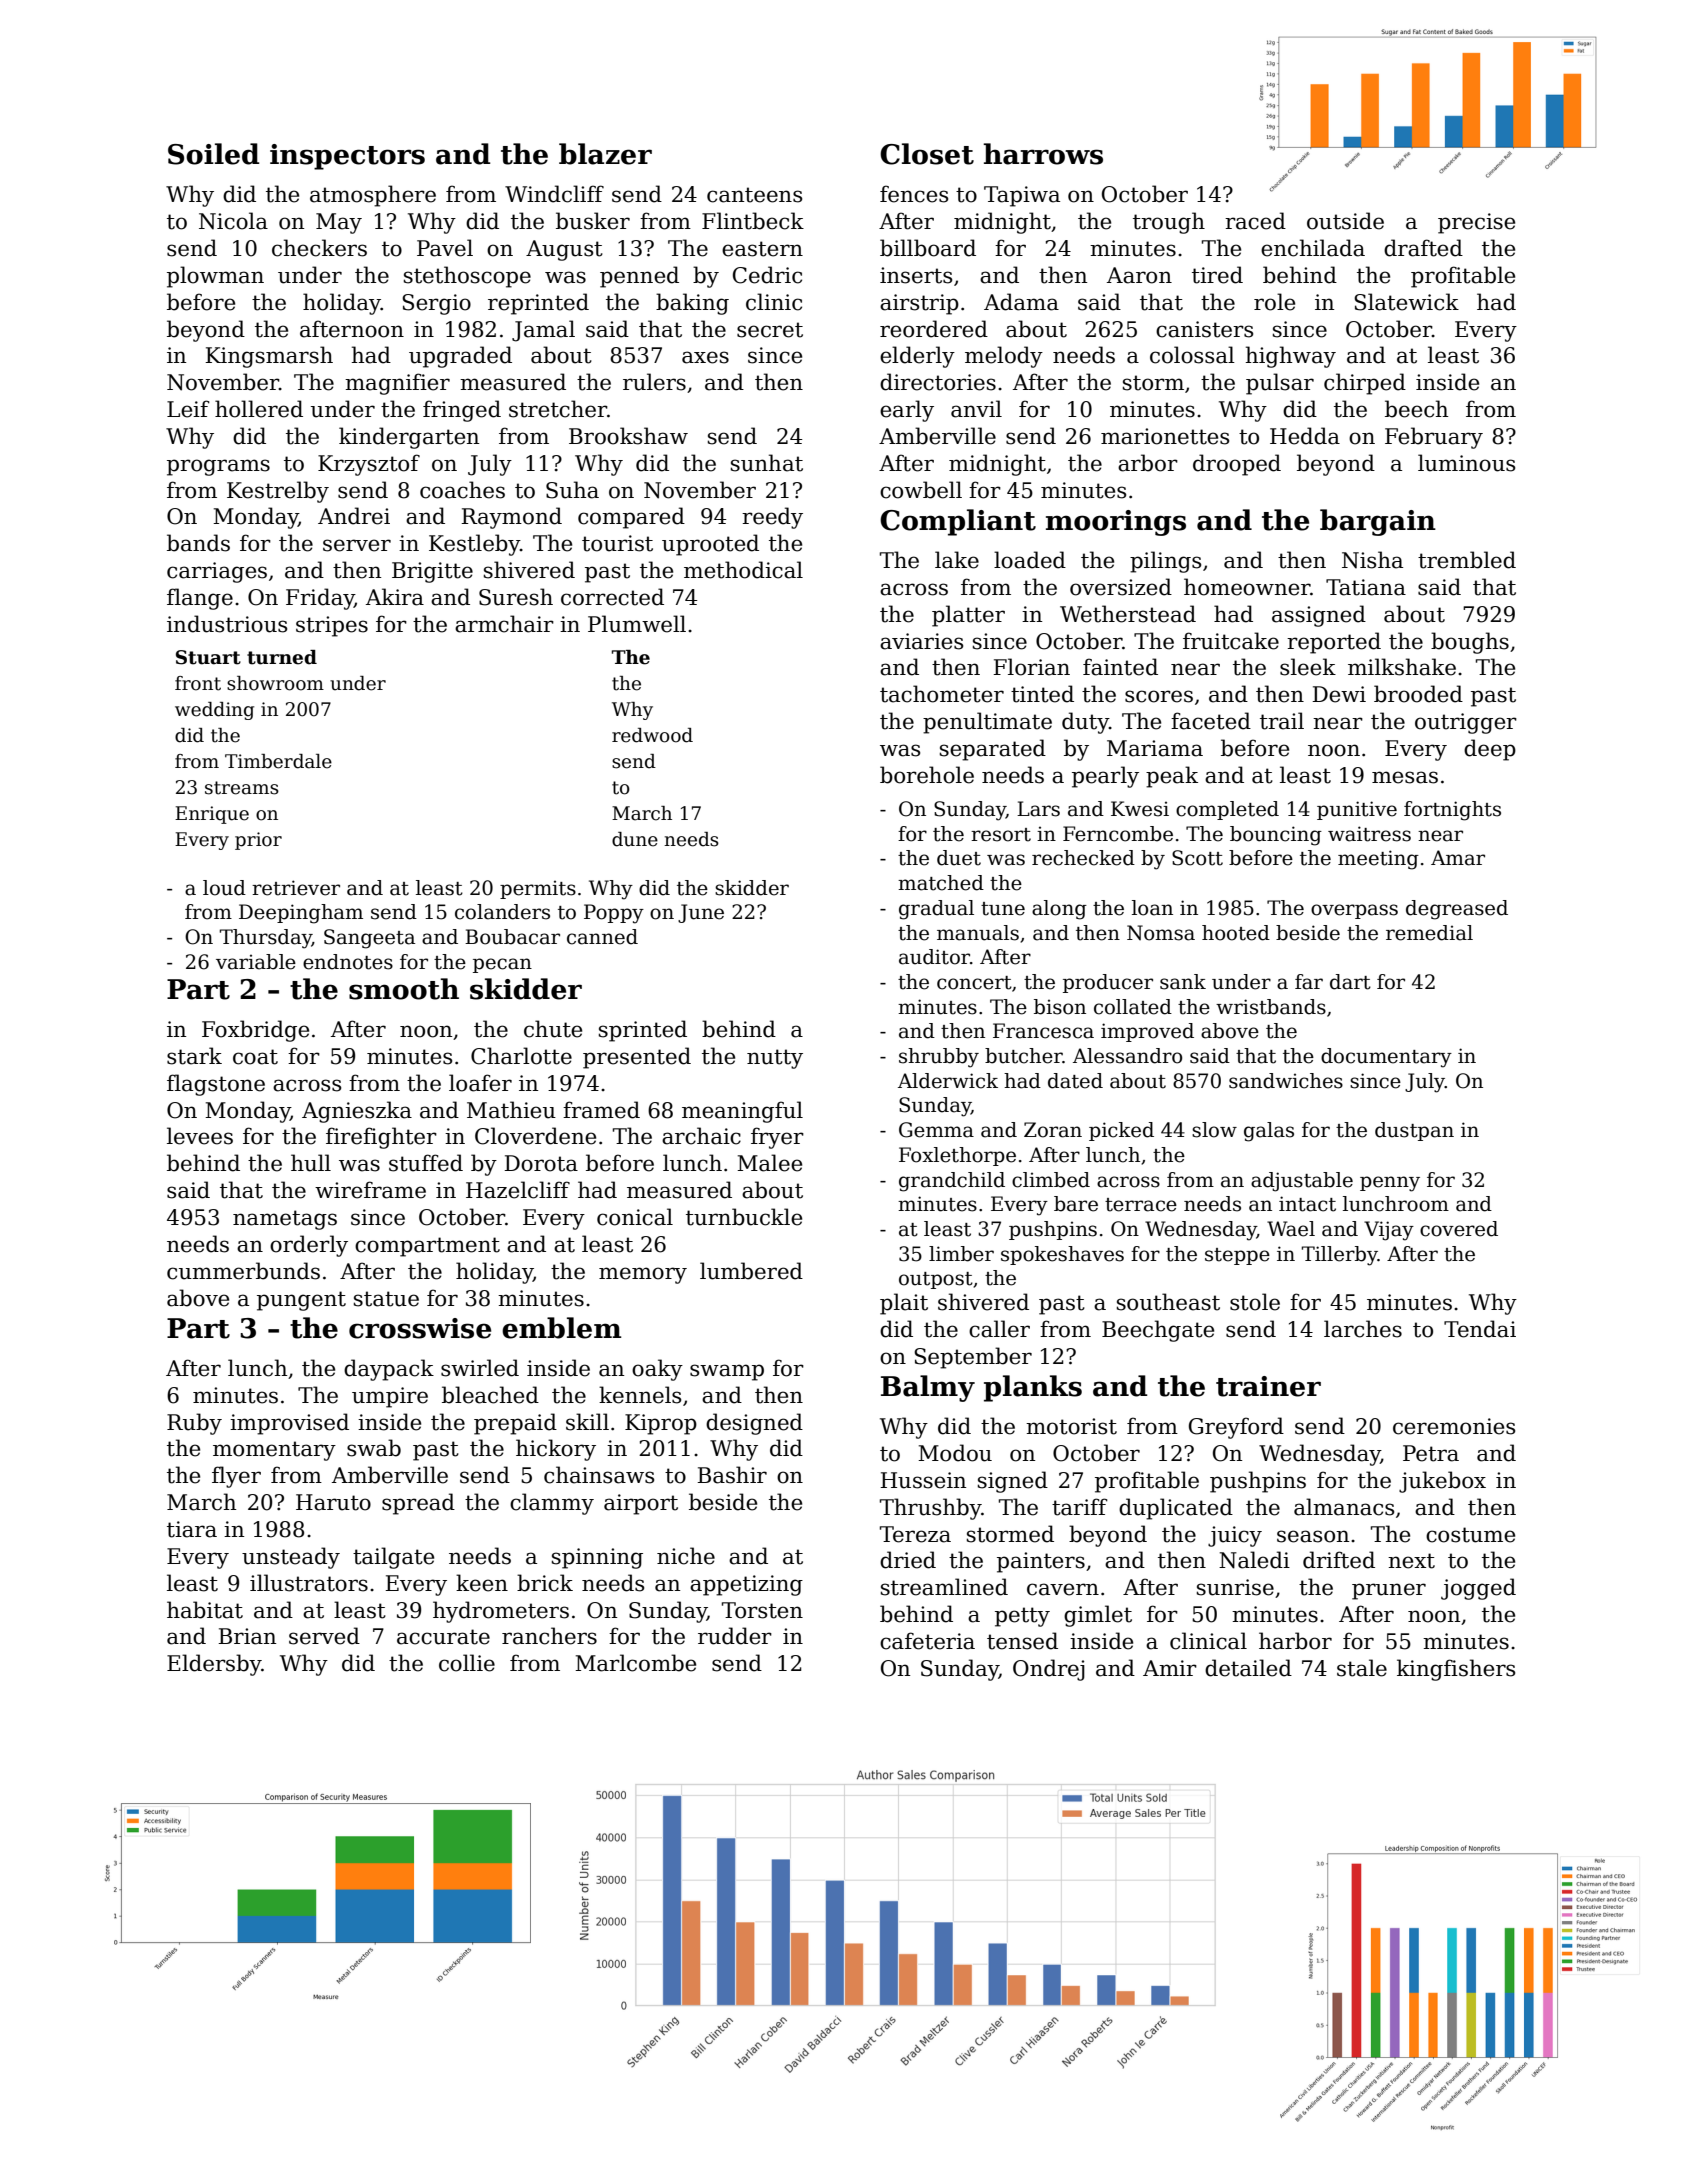  What do you see at coordinates (923, 1480) in the document?
I see `Hussein` at bounding box center [923, 1480].
